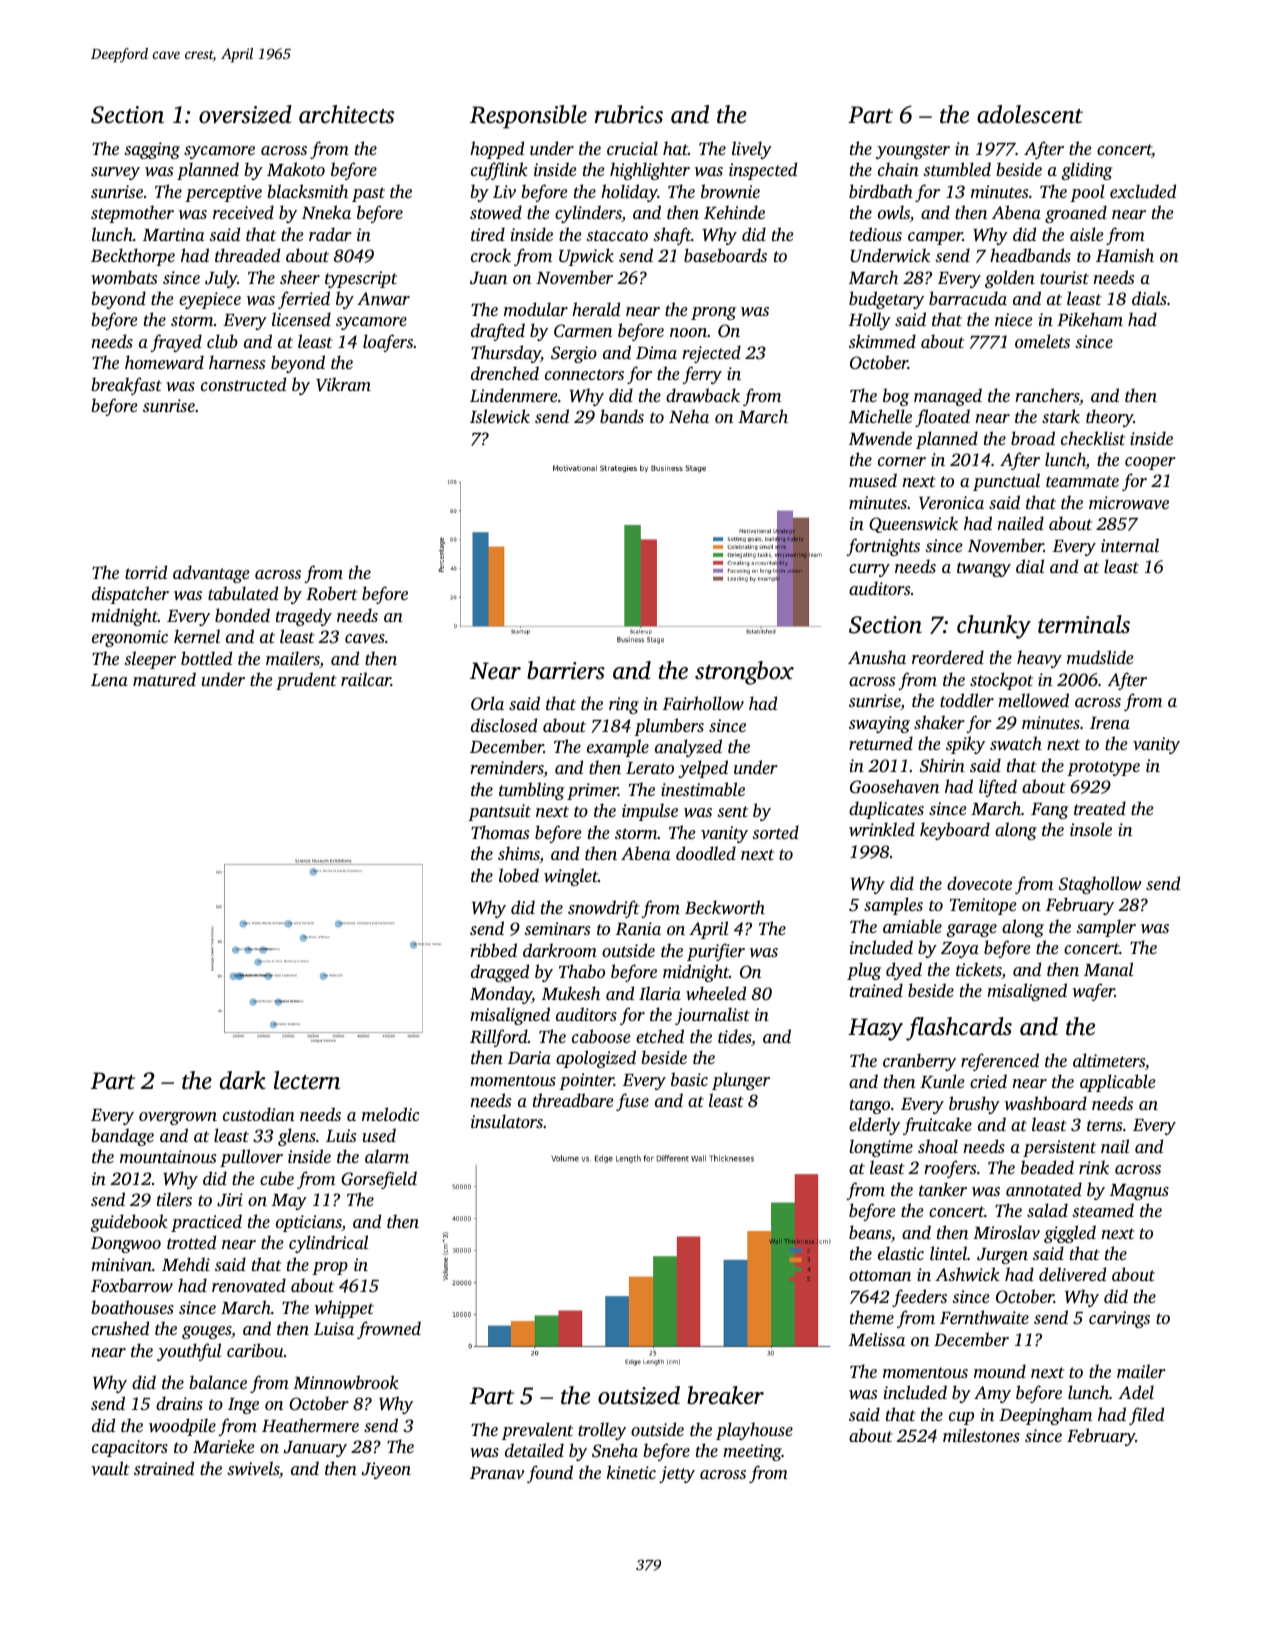  I want to click on survey, so click(115, 173).
